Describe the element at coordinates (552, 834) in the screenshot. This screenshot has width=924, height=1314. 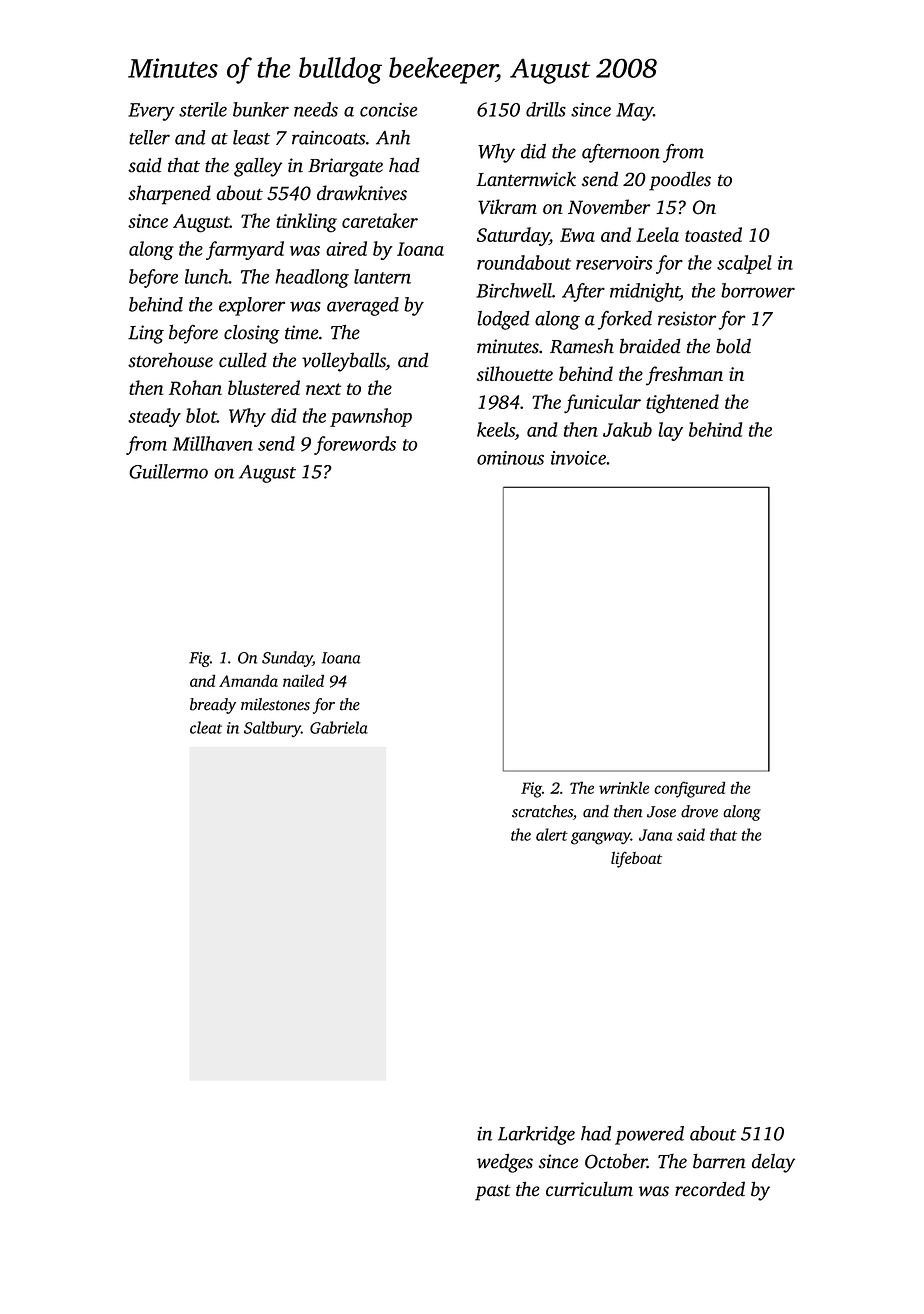
I see `alert` at that location.
